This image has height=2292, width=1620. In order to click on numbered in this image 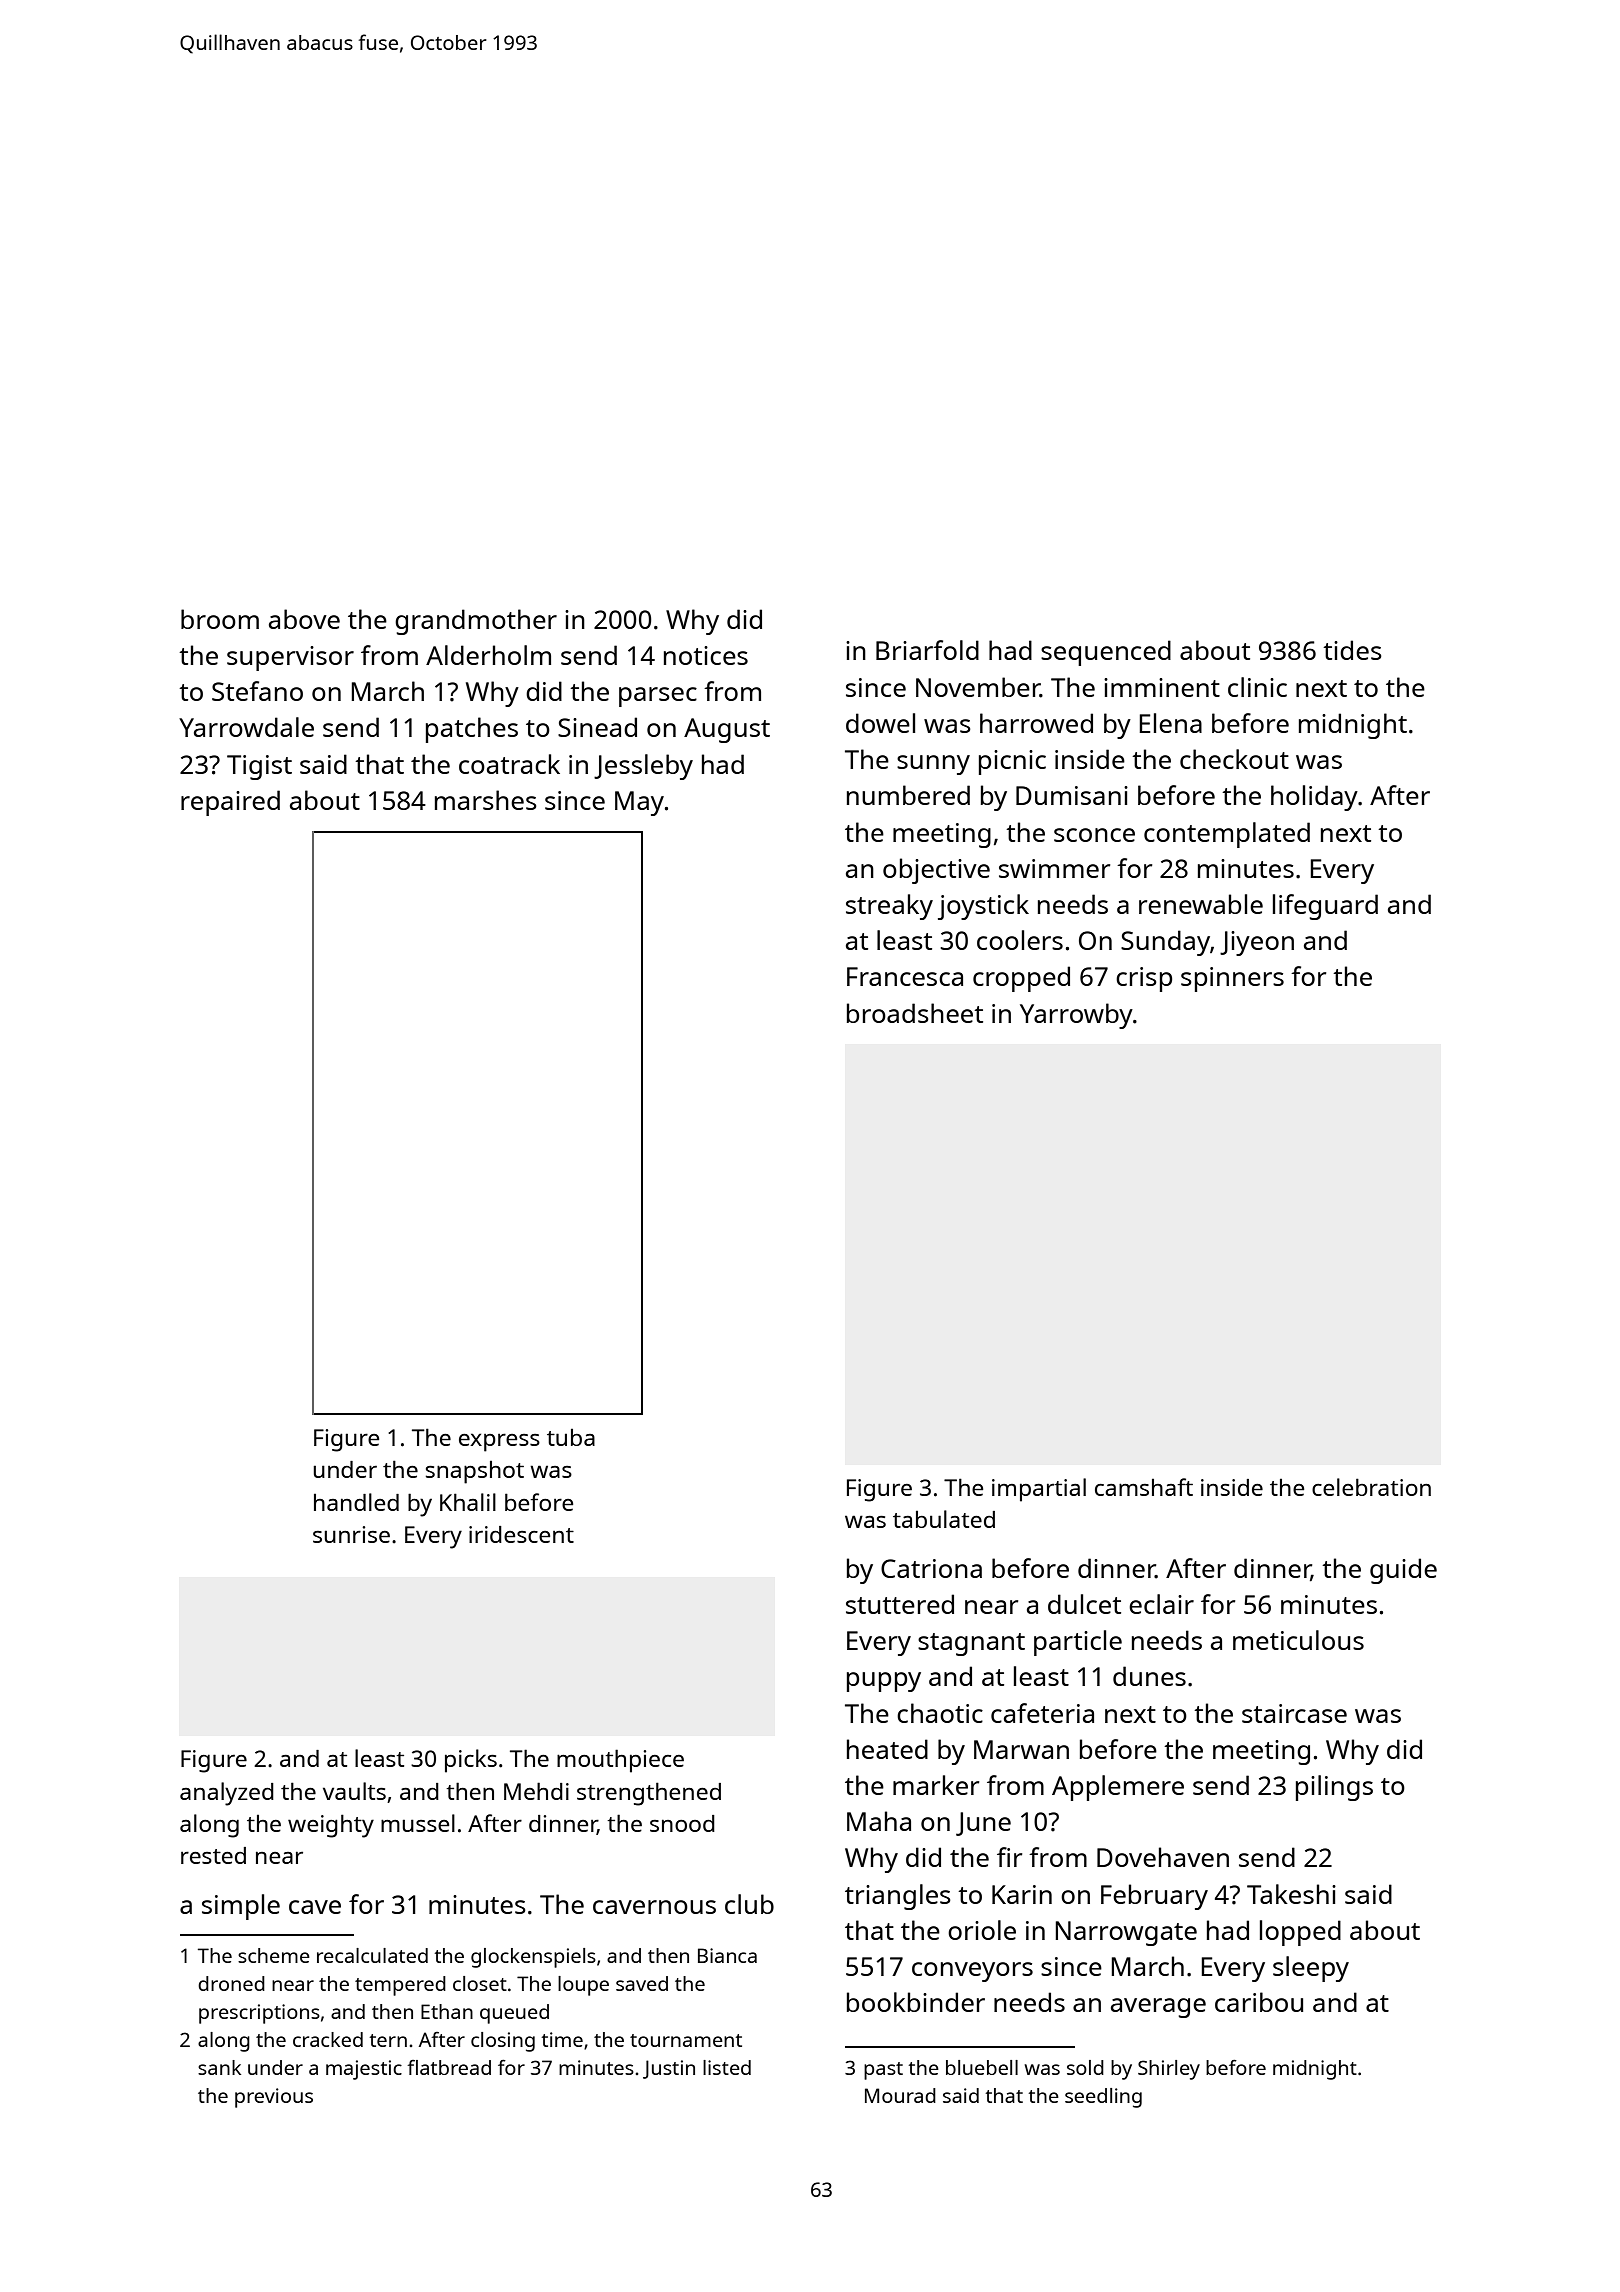, I will do `click(908, 795)`.
